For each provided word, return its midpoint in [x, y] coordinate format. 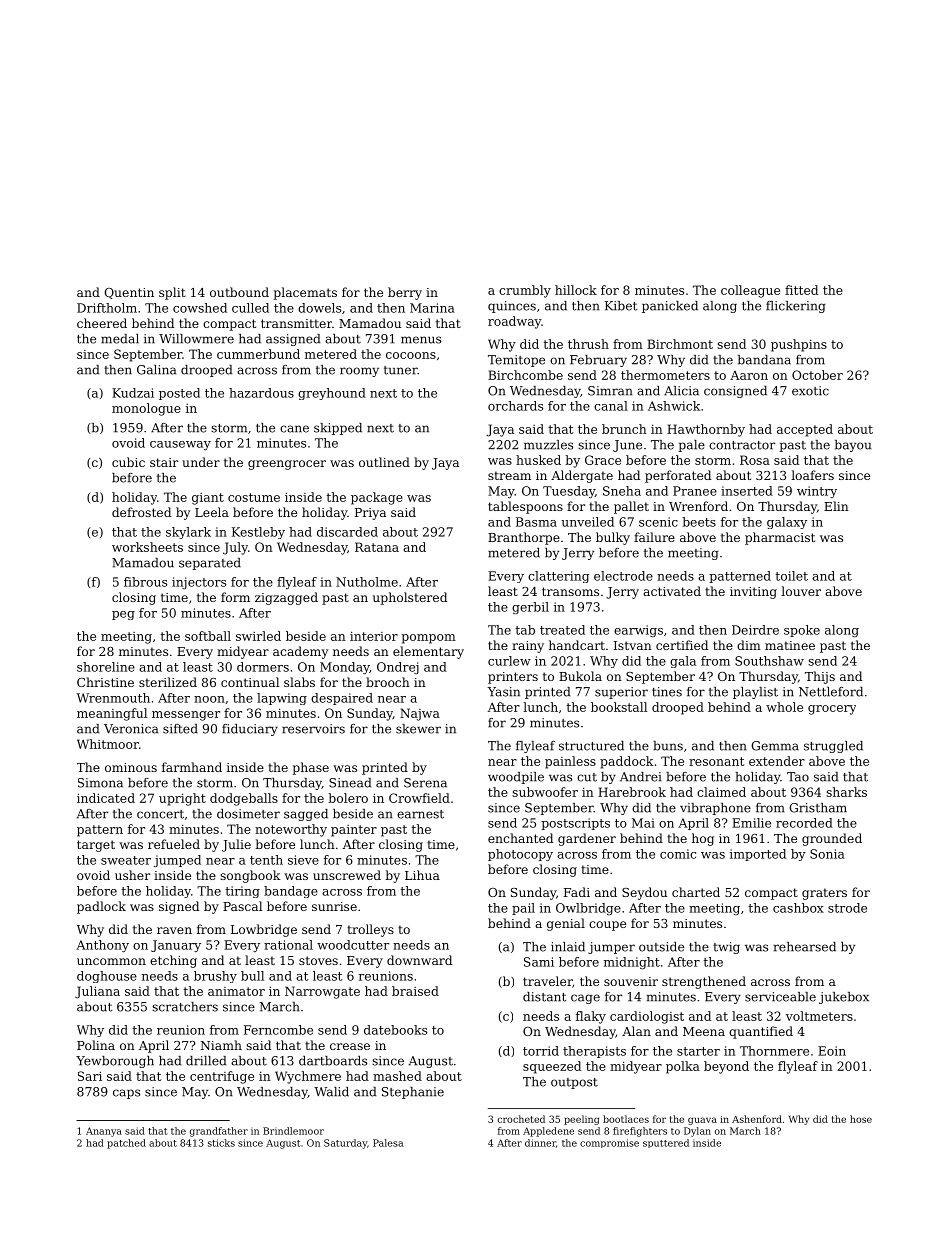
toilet [791, 576]
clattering [558, 577]
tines [667, 692]
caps [126, 1094]
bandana [764, 360]
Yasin [503, 692]
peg [123, 615]
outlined [384, 462]
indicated [106, 798]
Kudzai [133, 393]
